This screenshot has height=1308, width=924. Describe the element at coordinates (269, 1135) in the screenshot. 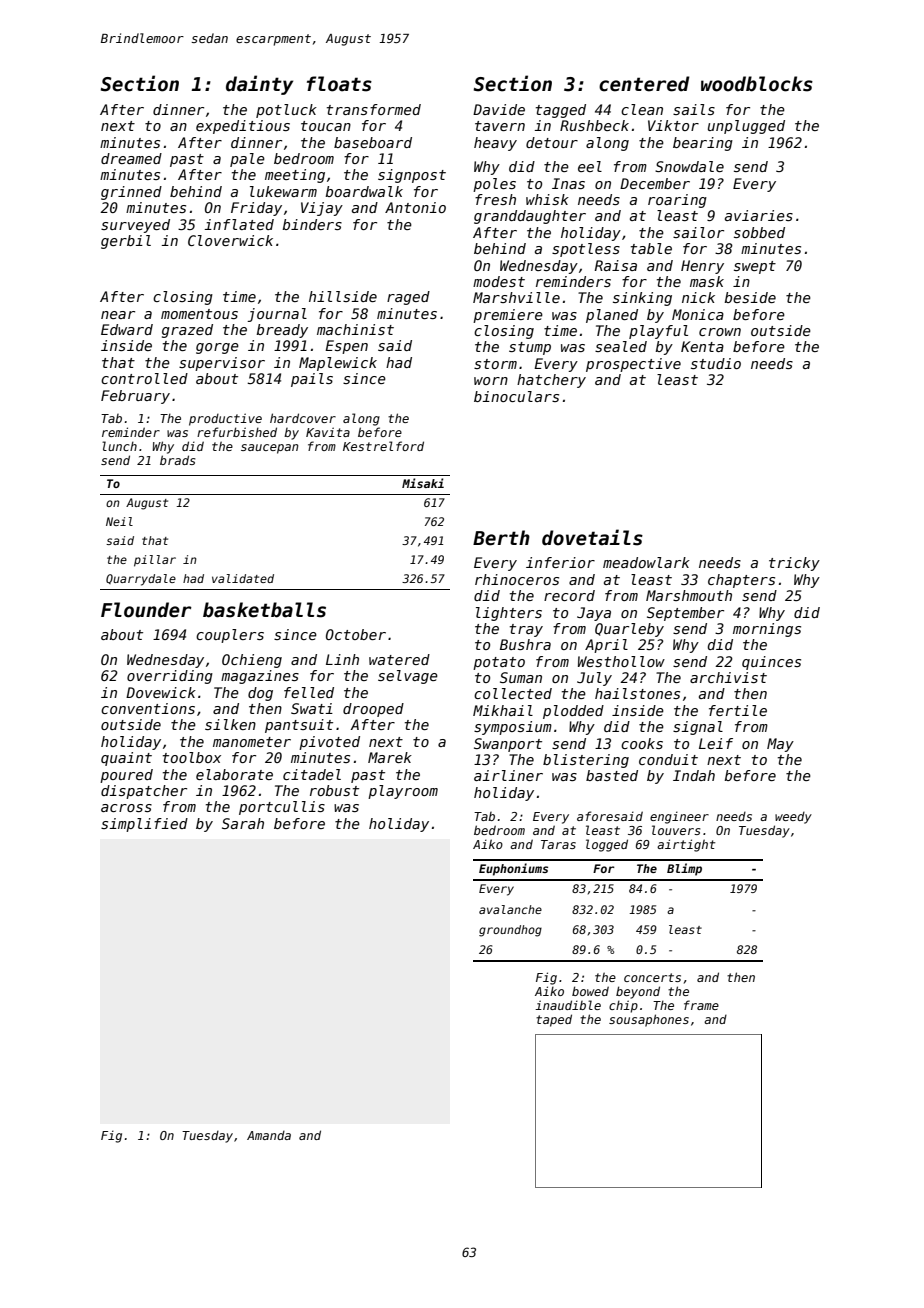

I see `Amanda` at that location.
